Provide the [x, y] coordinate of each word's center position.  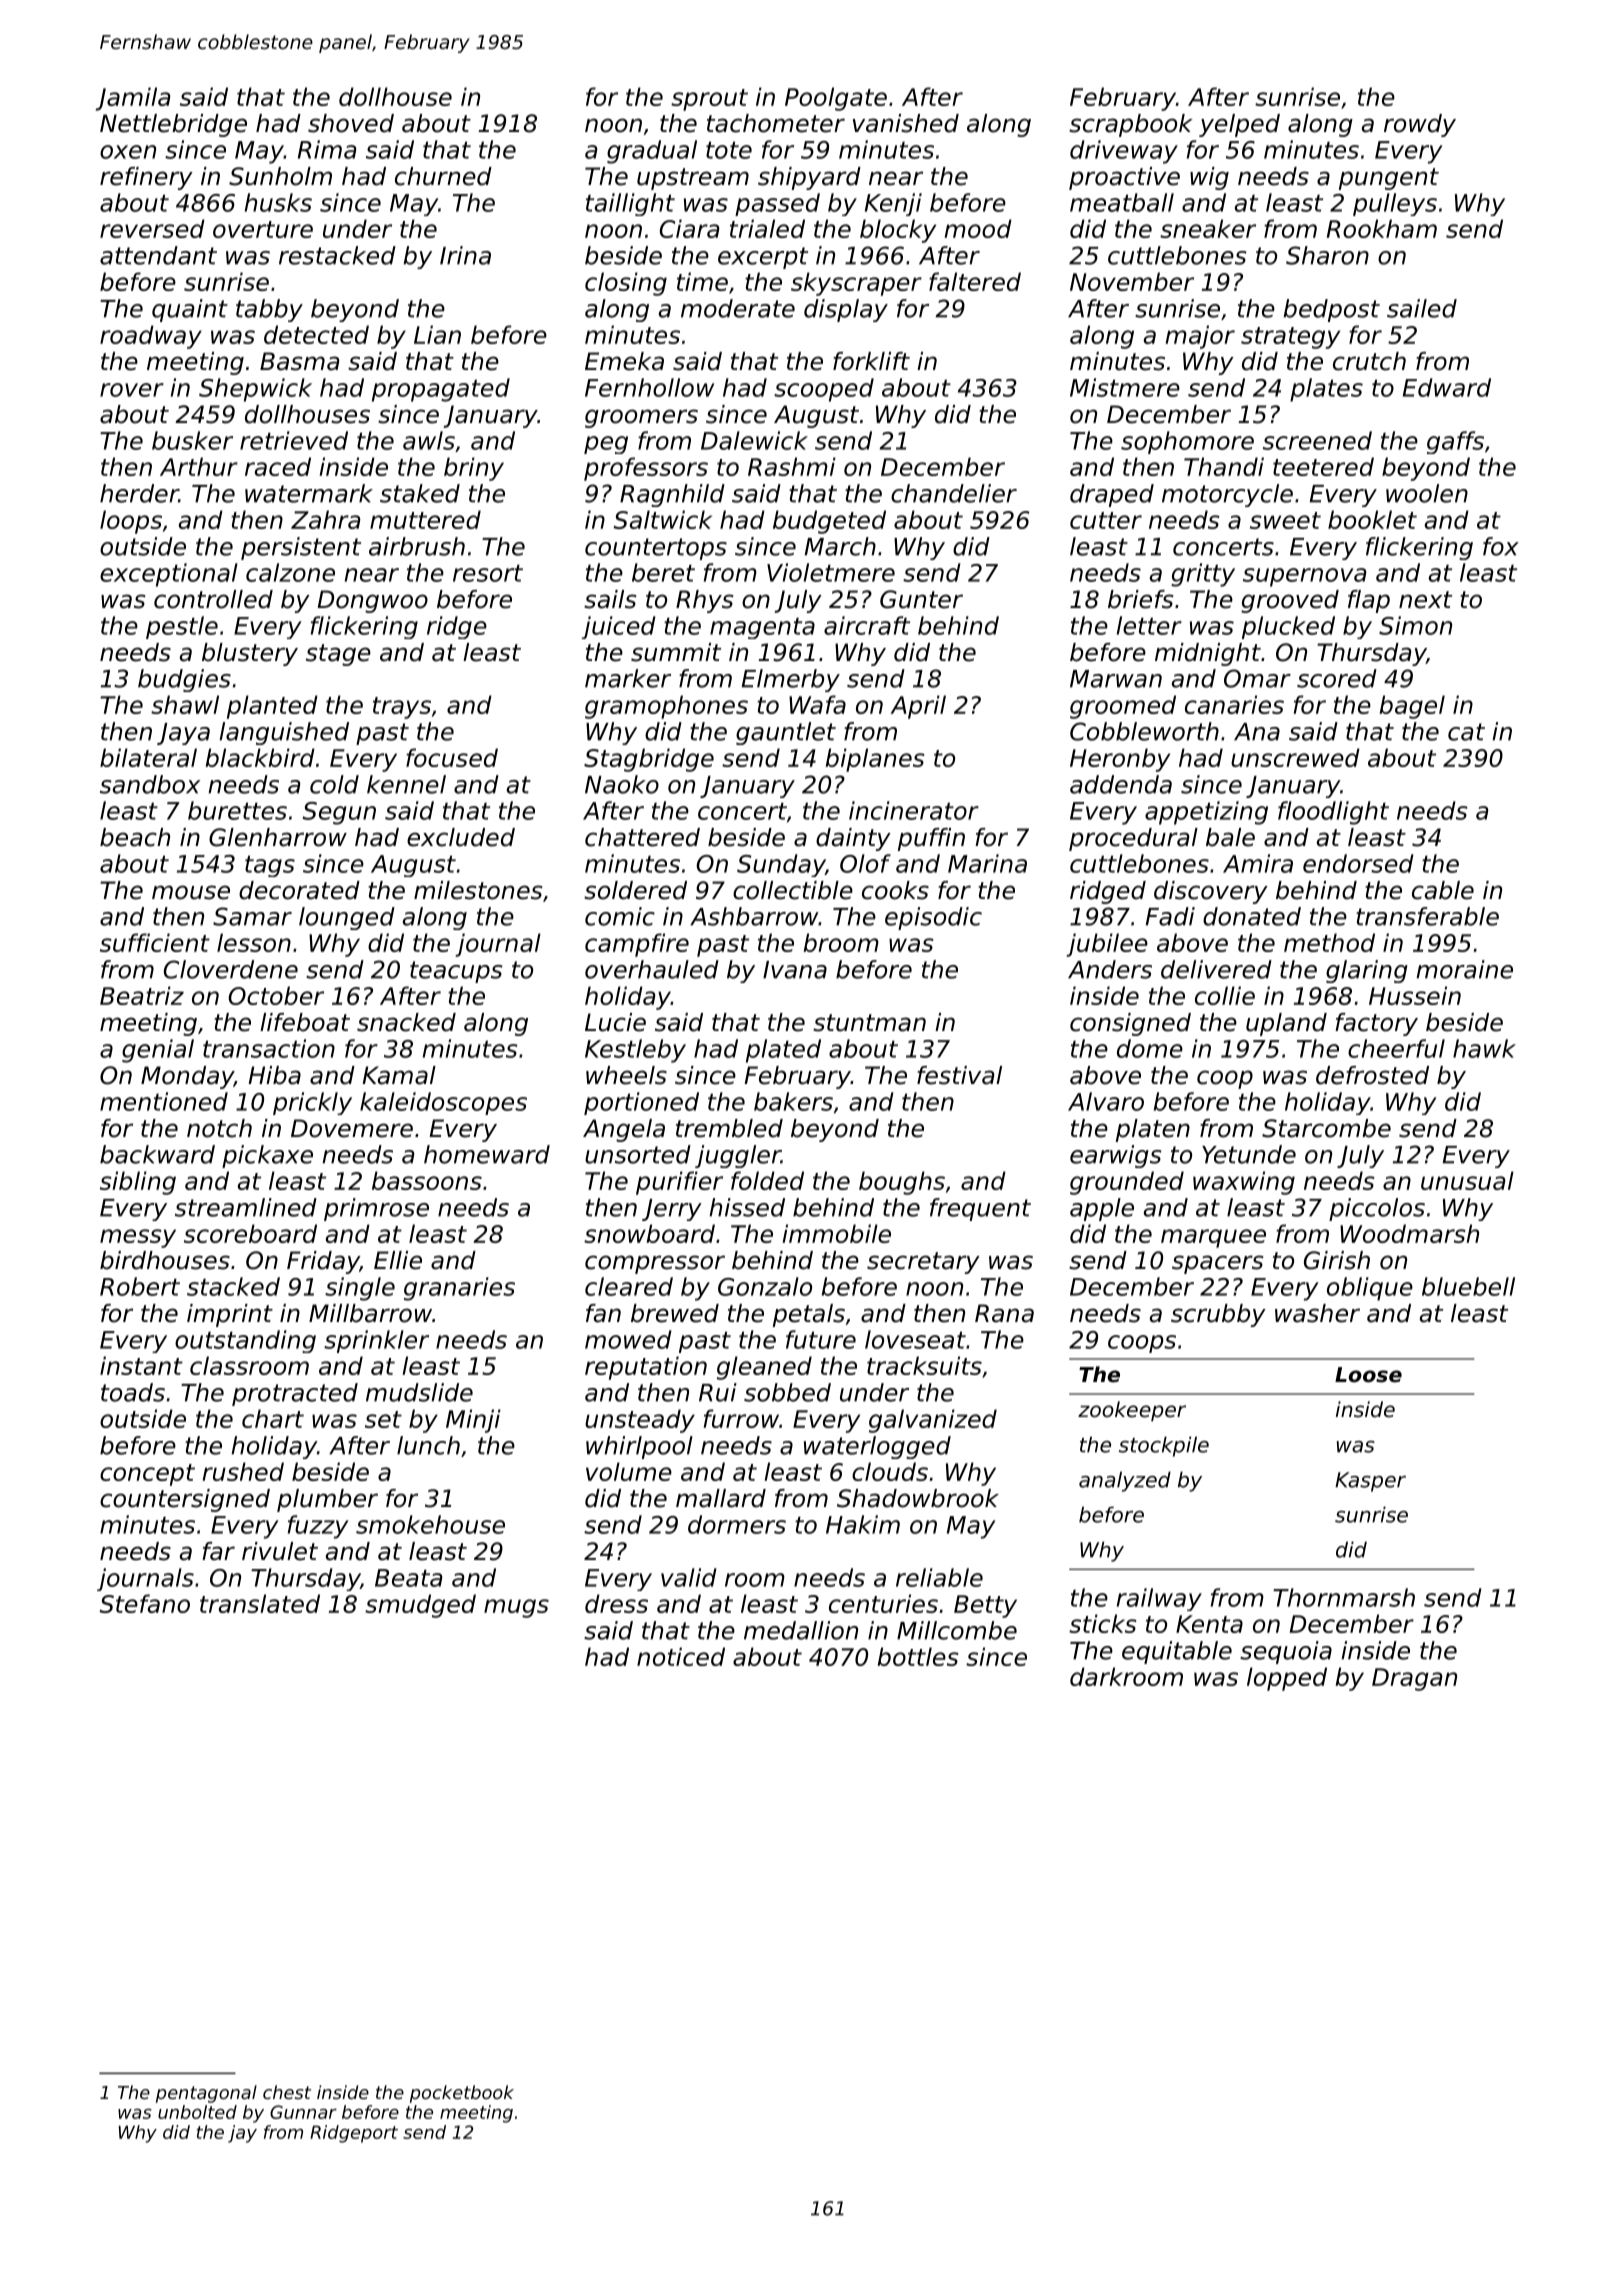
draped [1112, 495]
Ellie [398, 1260]
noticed [681, 1656]
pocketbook [462, 2094]
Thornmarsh [1344, 1597]
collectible [793, 890]
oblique [1370, 1289]
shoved [351, 123]
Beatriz [142, 995]
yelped [1239, 125]
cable [1443, 890]
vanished [906, 123]
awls [429, 440]
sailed [1422, 308]
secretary [923, 1263]
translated [260, 1603]
